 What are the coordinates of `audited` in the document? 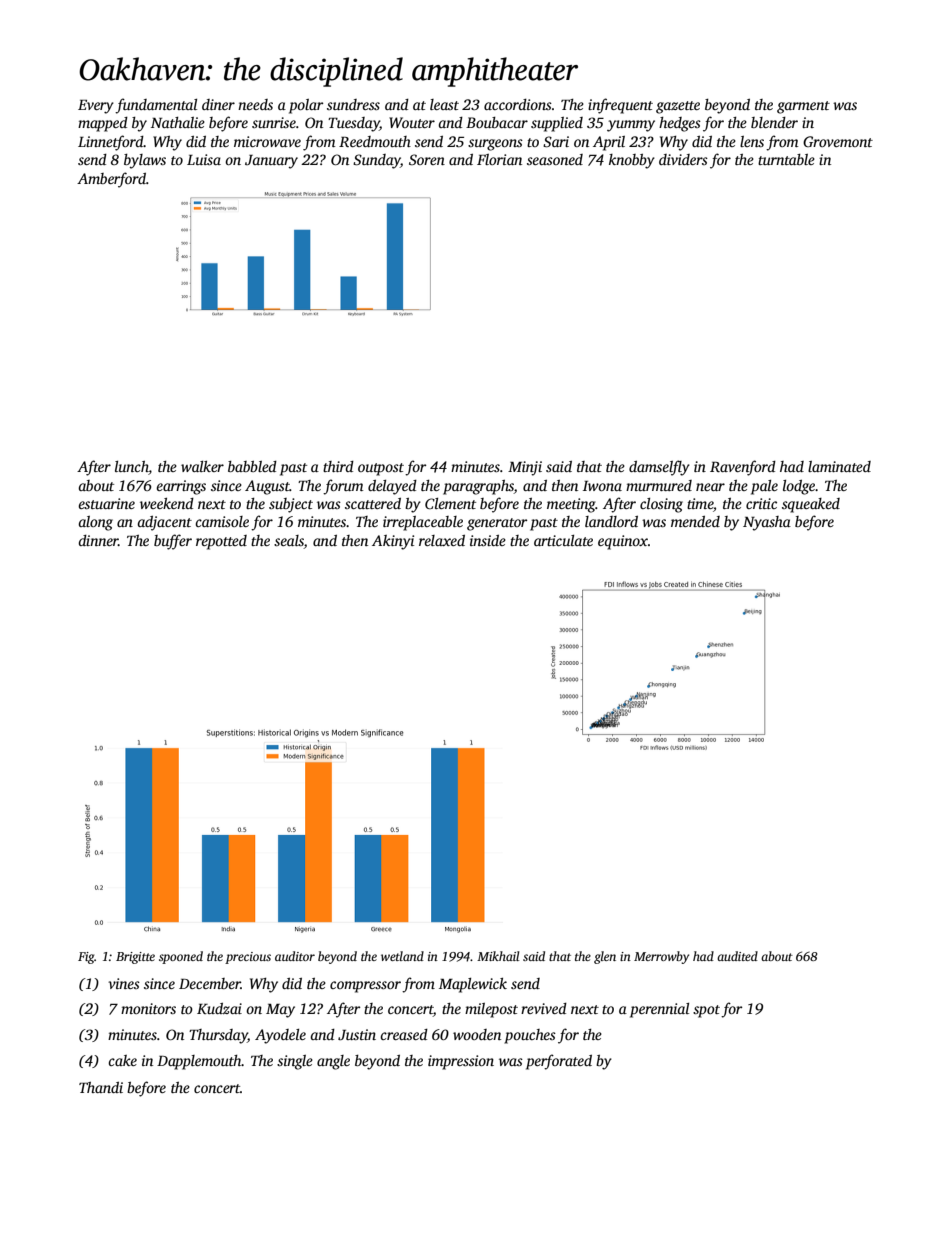 It's located at (737, 956).
